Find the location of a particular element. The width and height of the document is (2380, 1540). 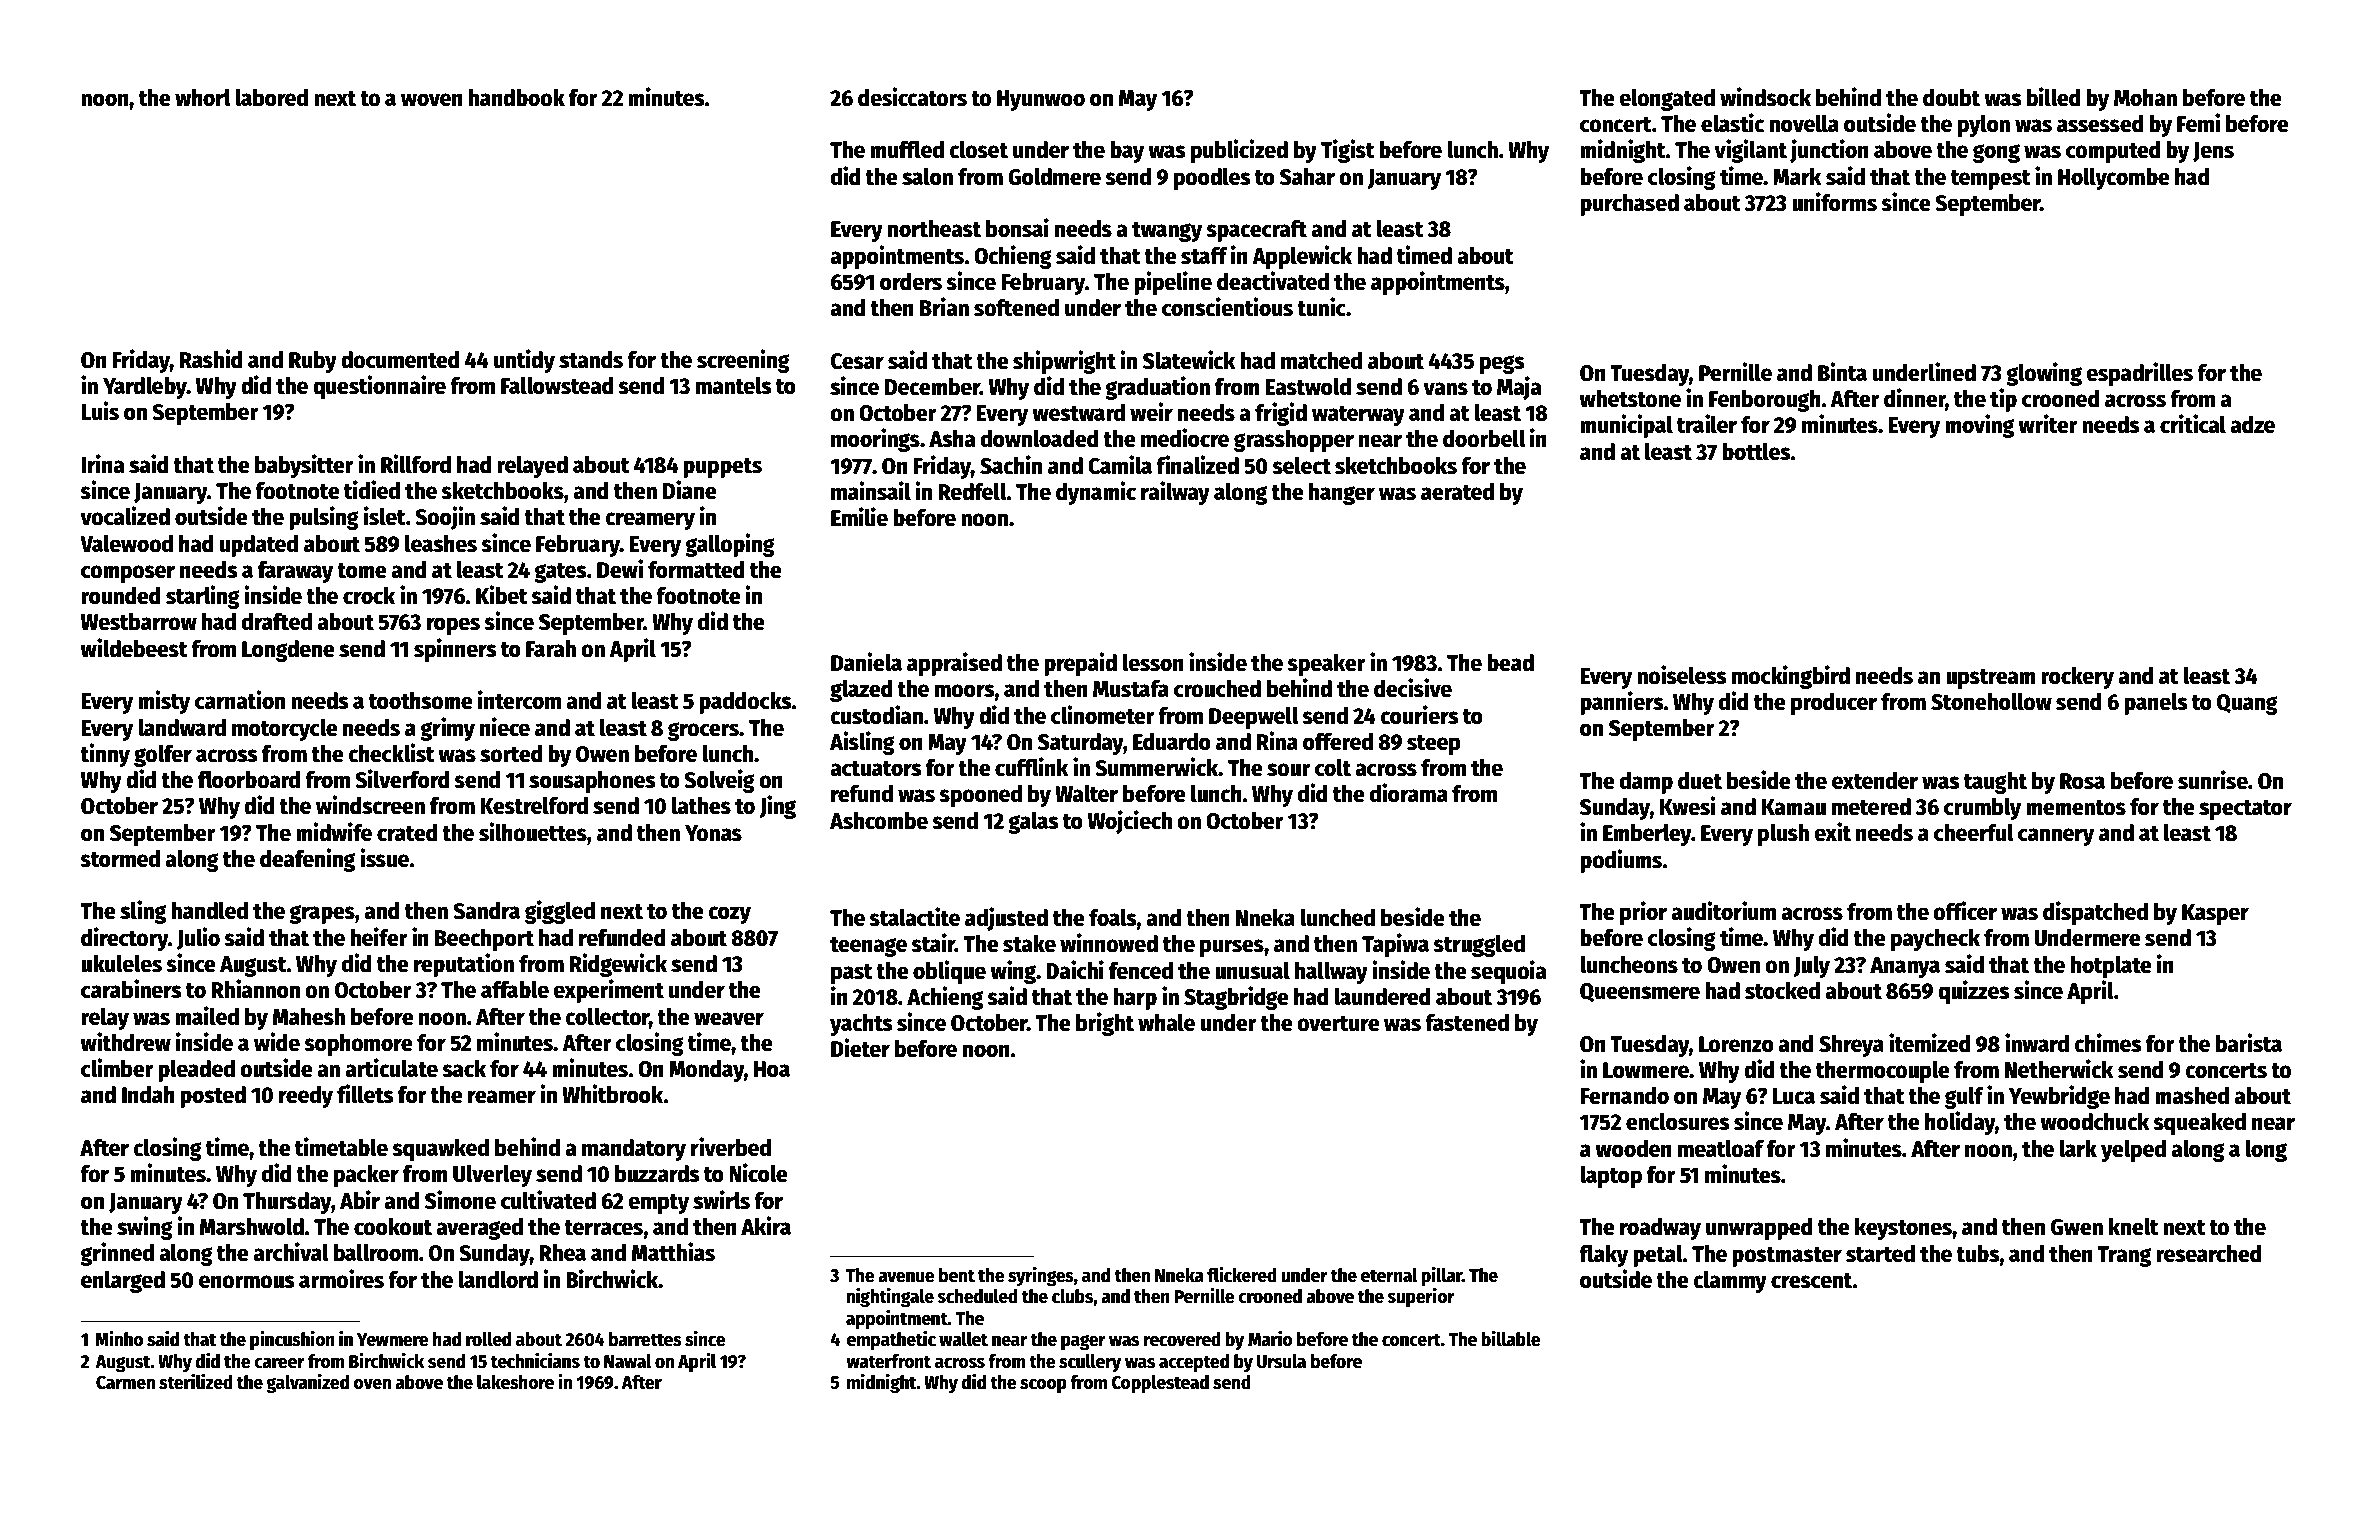

overture is located at coordinates (1338, 1024).
